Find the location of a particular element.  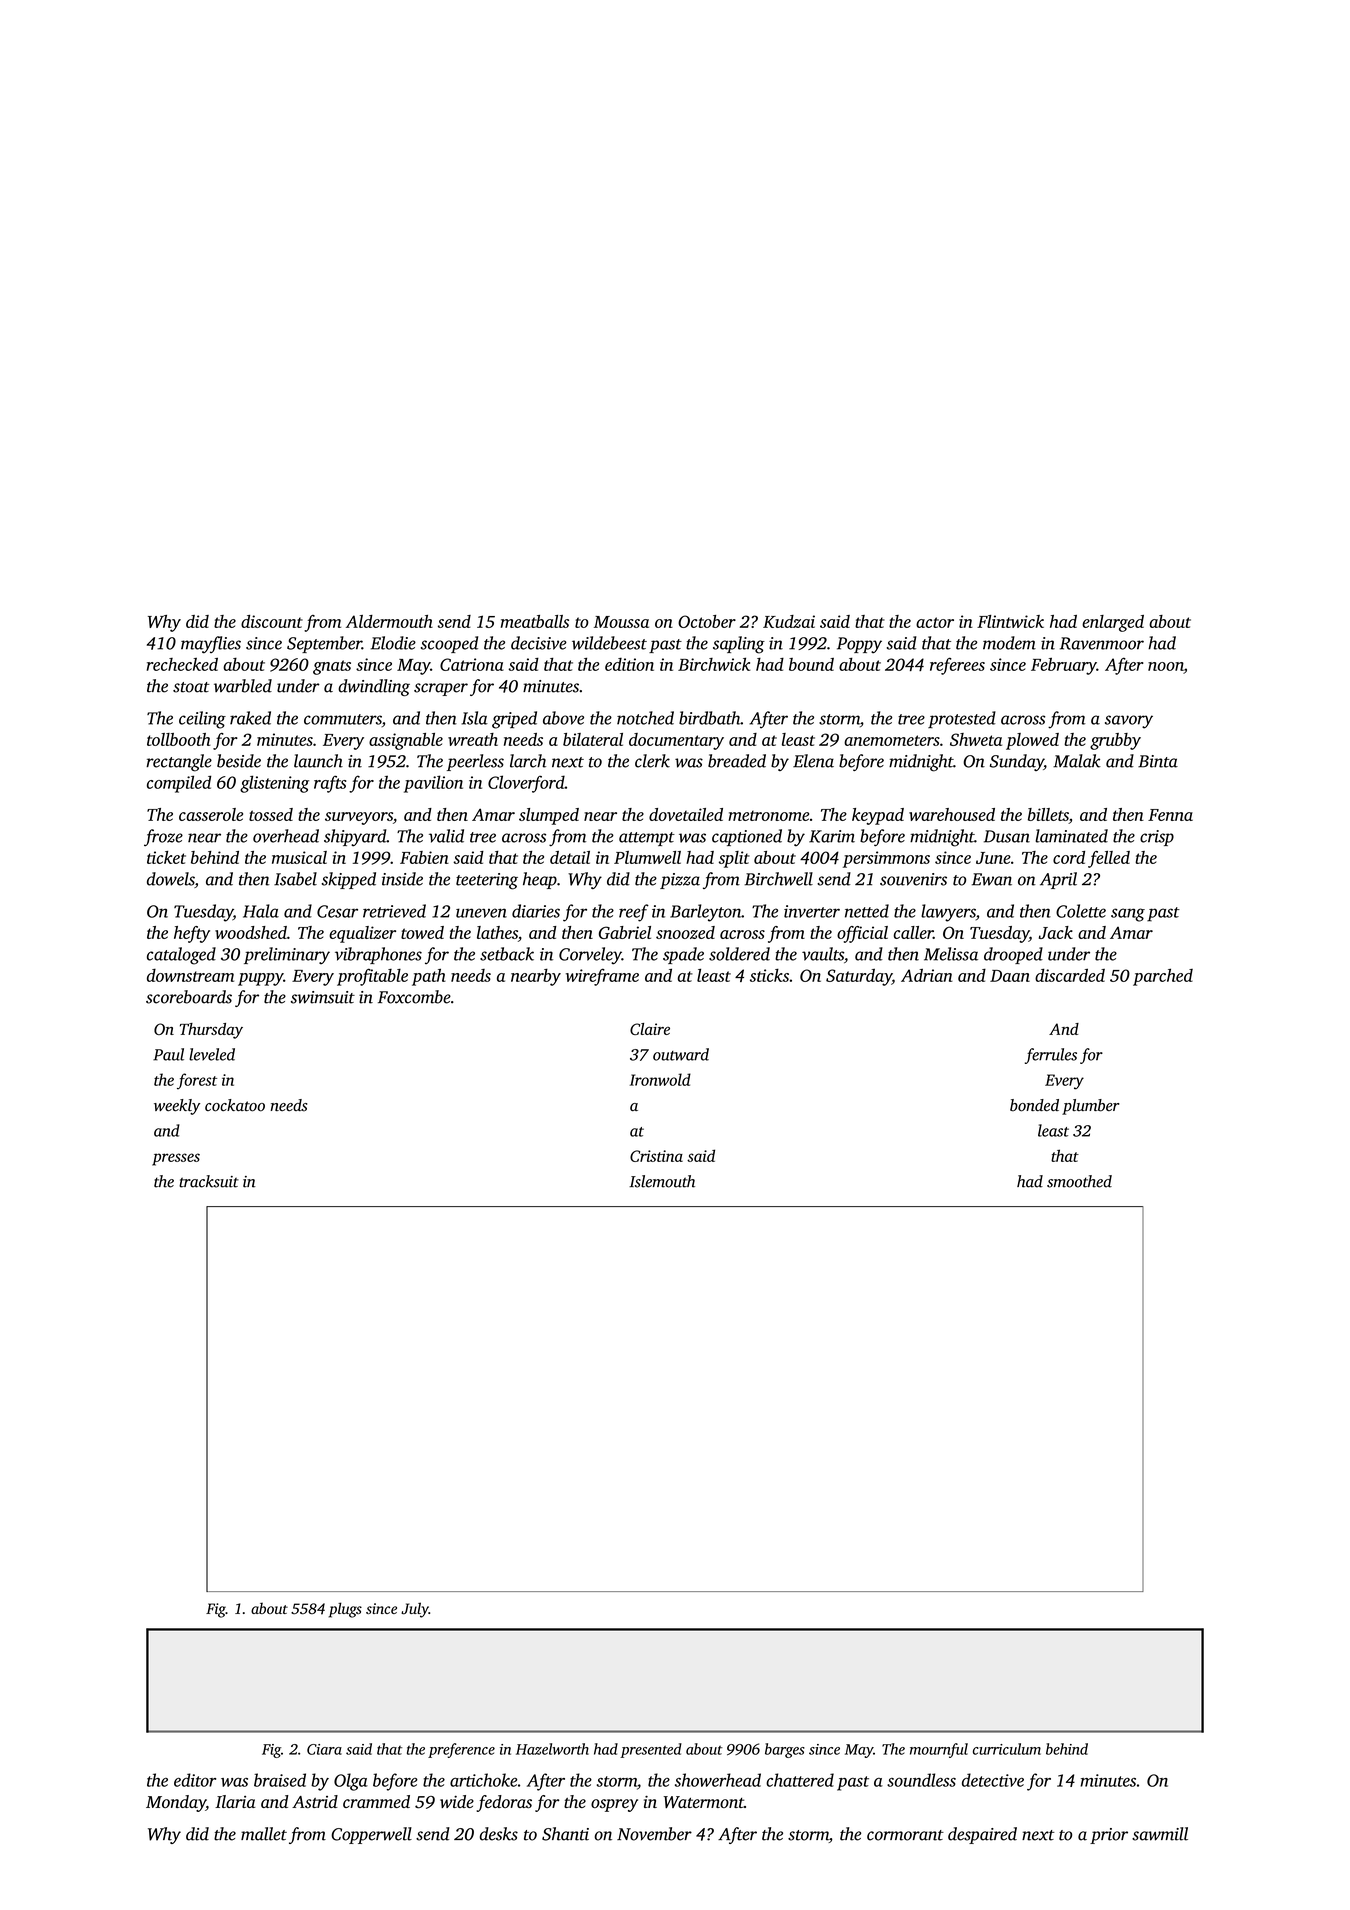

July is located at coordinates (415, 1610).
